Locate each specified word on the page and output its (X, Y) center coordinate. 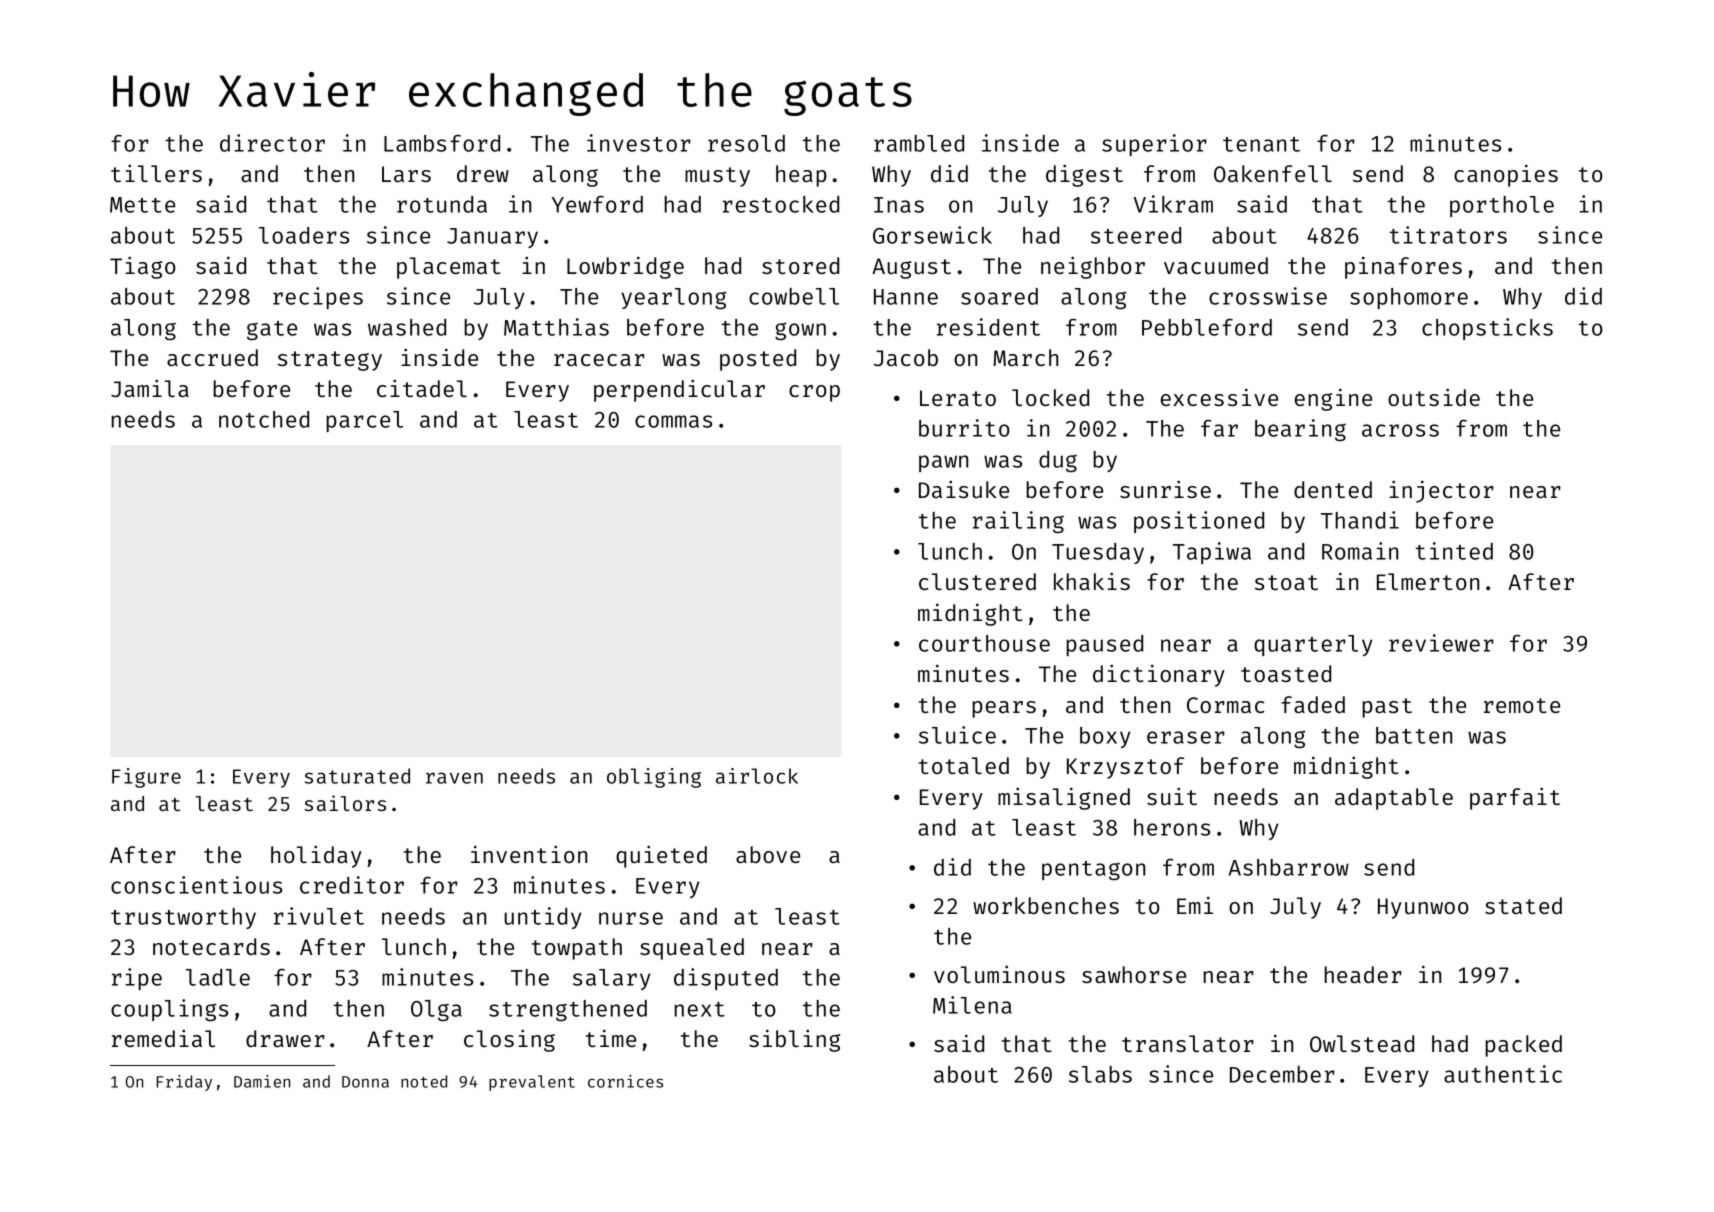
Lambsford (442, 143)
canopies (1506, 176)
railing (1018, 522)
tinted (1454, 551)
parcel (364, 421)
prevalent (532, 1083)
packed (1523, 1046)
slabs (1100, 1074)
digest (1084, 175)
